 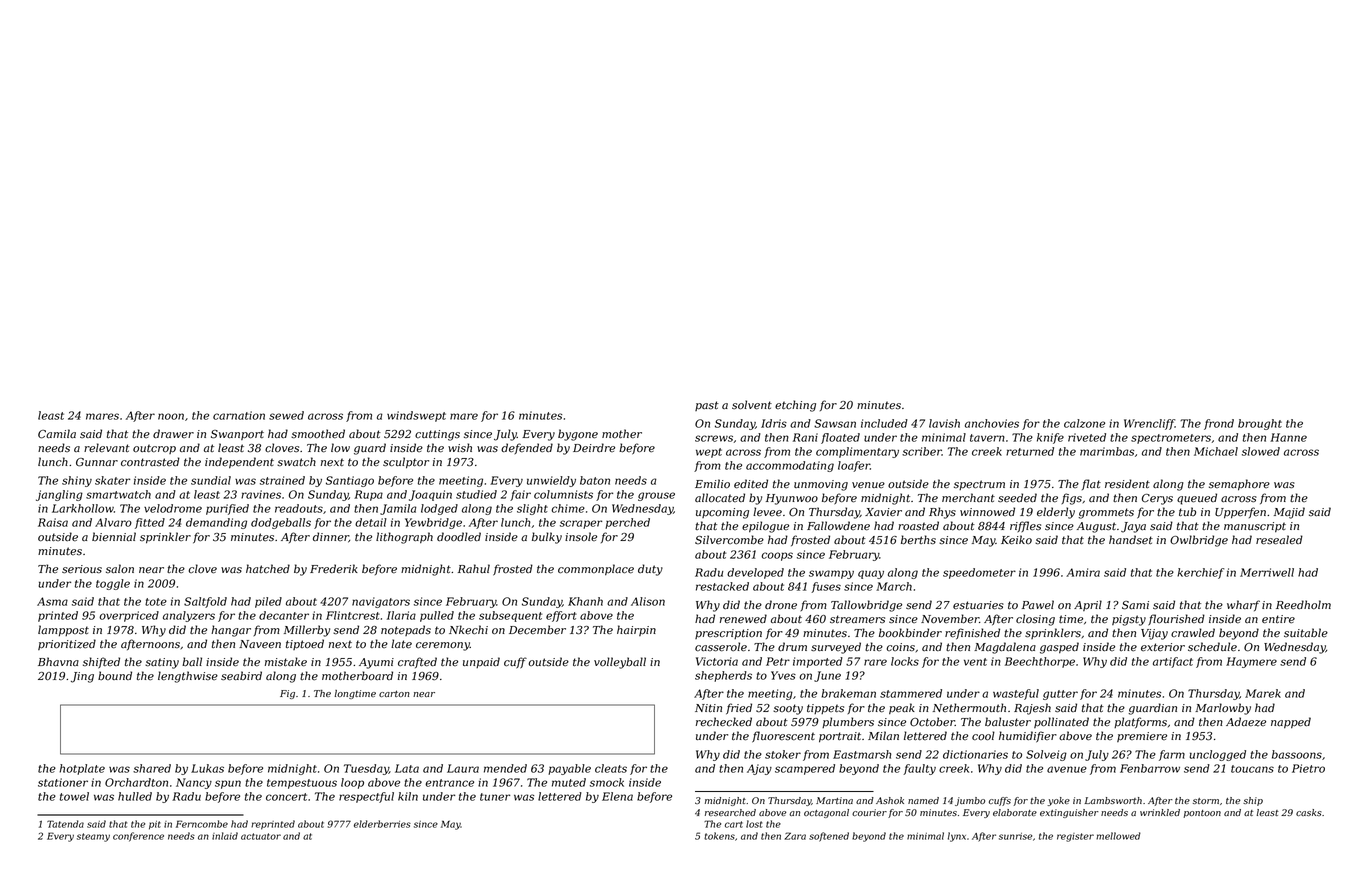 I want to click on Majid, so click(x=1289, y=513).
